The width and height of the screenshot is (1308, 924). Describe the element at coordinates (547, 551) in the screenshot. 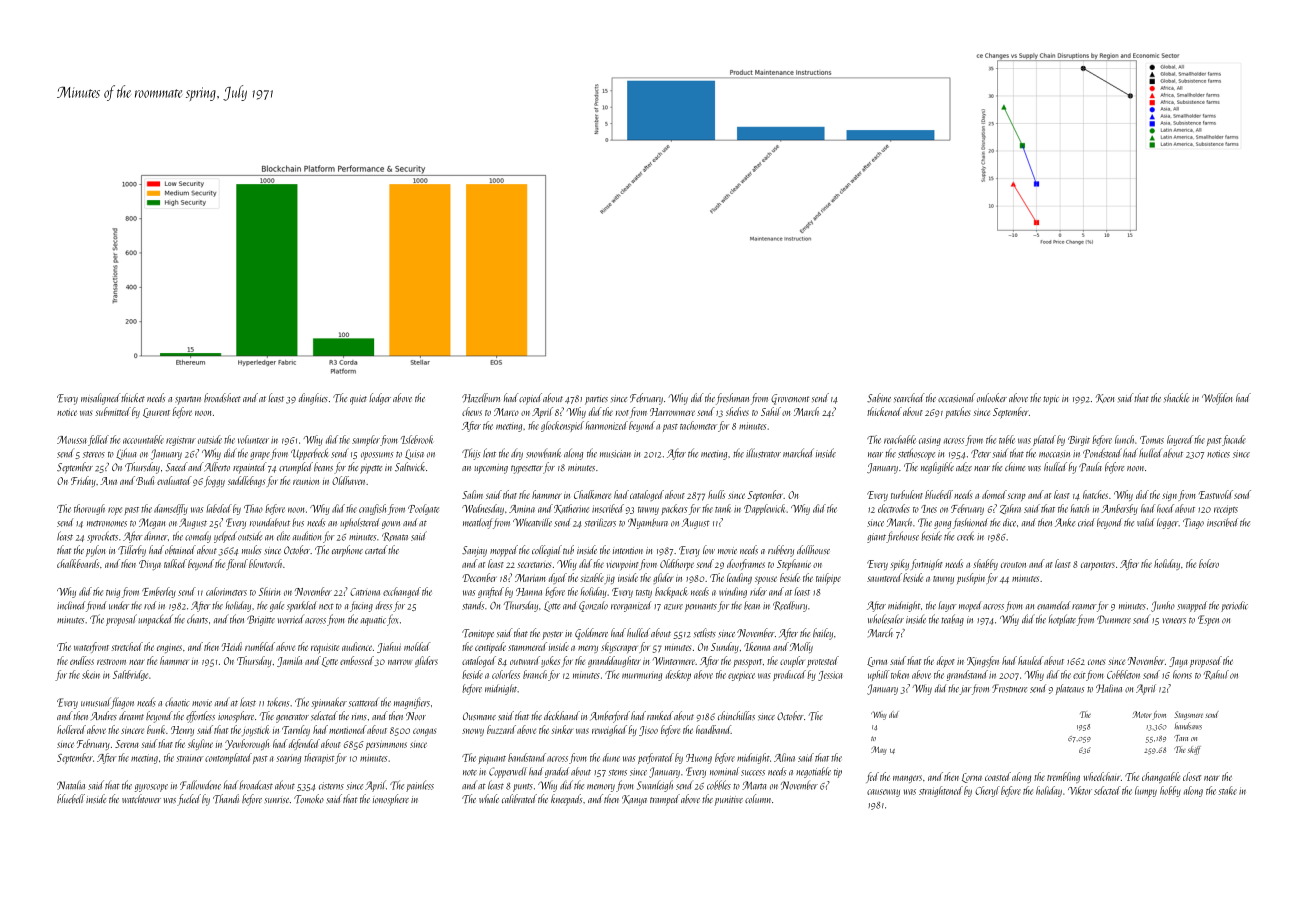

I see `collegial` at that location.
